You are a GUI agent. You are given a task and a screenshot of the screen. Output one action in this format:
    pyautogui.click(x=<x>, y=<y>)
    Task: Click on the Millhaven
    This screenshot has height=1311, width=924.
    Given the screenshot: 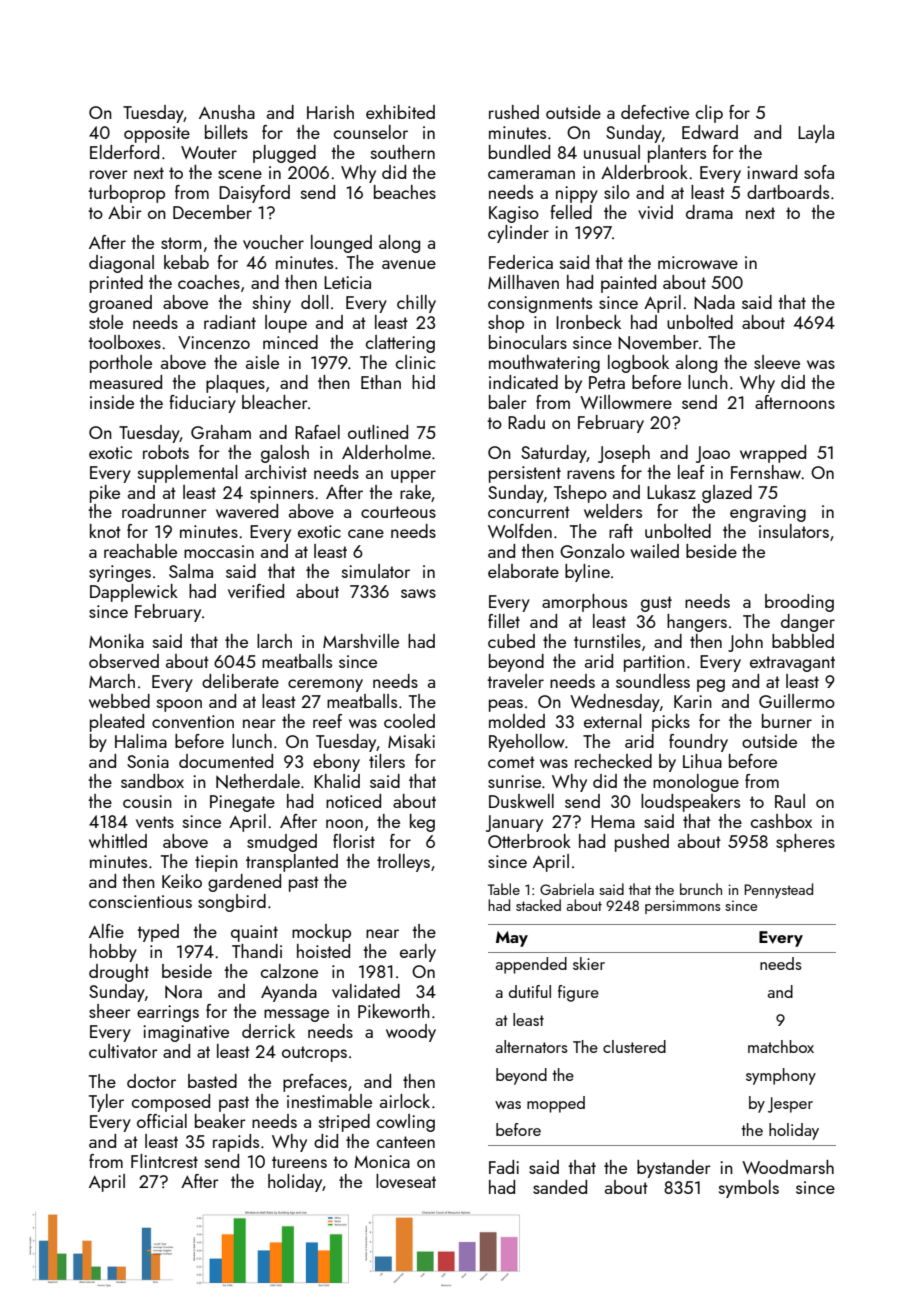 What is the action you would take?
    pyautogui.click(x=523, y=282)
